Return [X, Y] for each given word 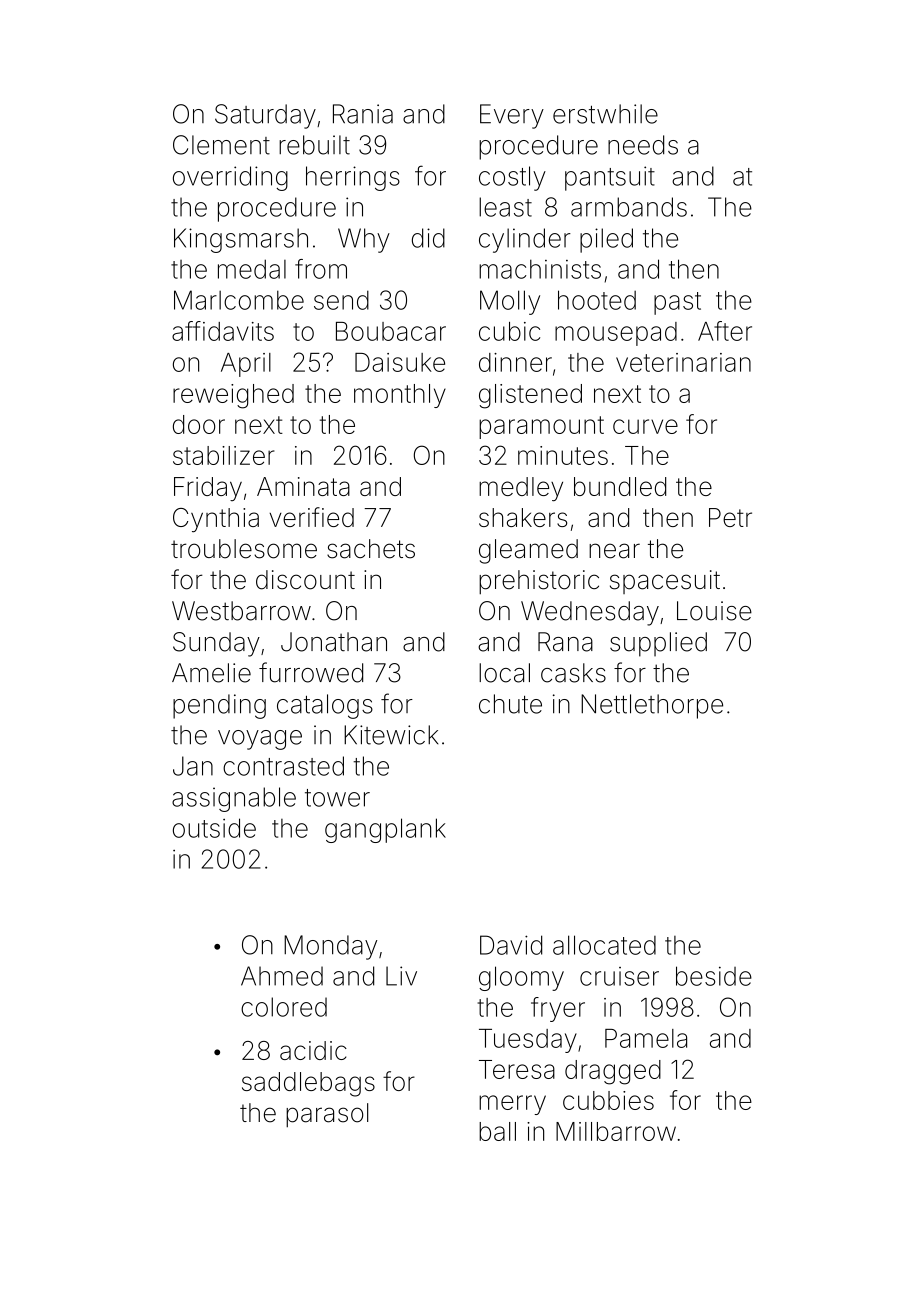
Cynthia [216, 520]
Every [512, 116]
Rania [363, 114]
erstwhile [605, 114]
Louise [714, 611]
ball [497, 1131]
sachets [371, 549]
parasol [327, 1115]
